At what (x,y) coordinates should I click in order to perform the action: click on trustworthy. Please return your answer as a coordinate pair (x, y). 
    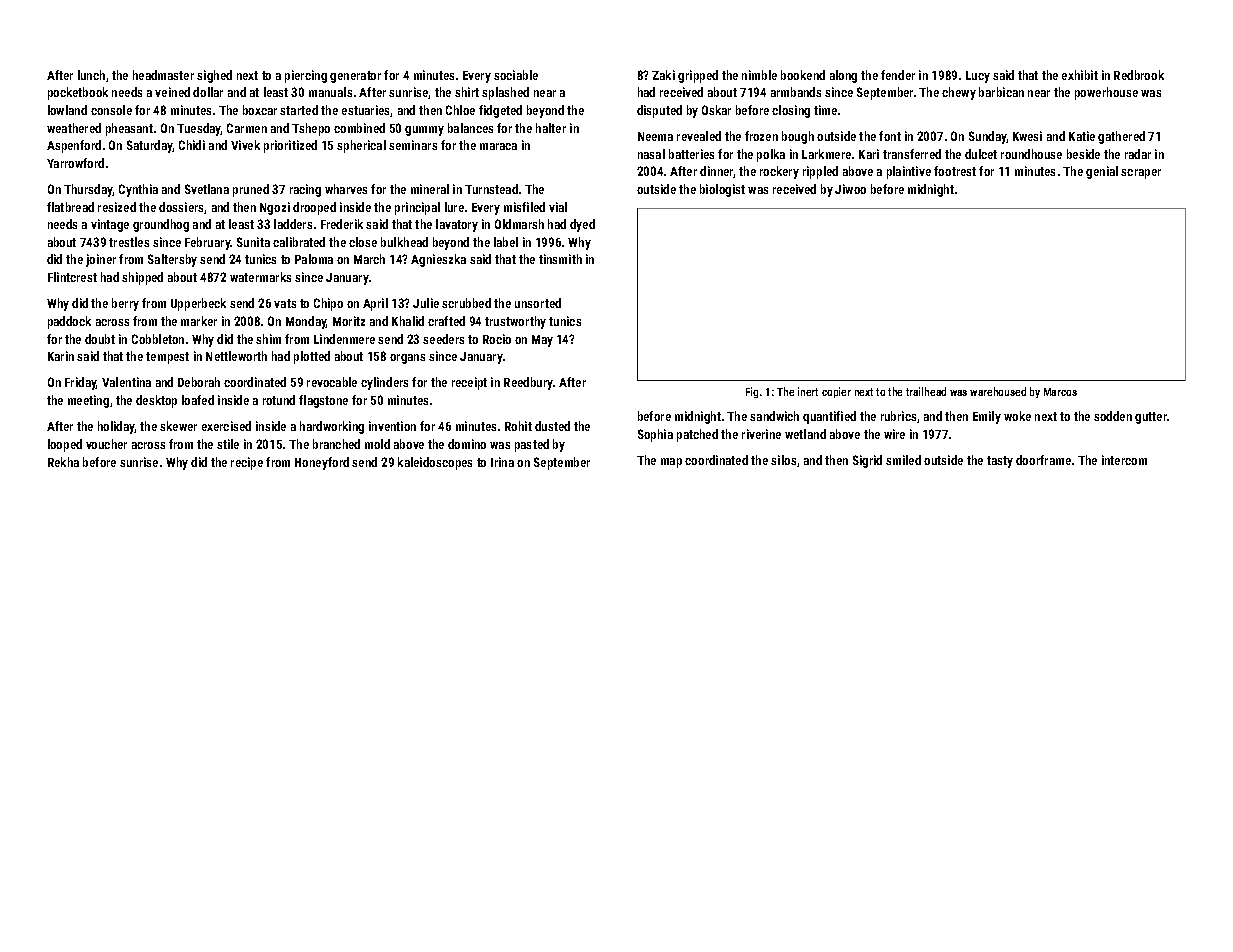
    Looking at the image, I should click on (515, 322).
